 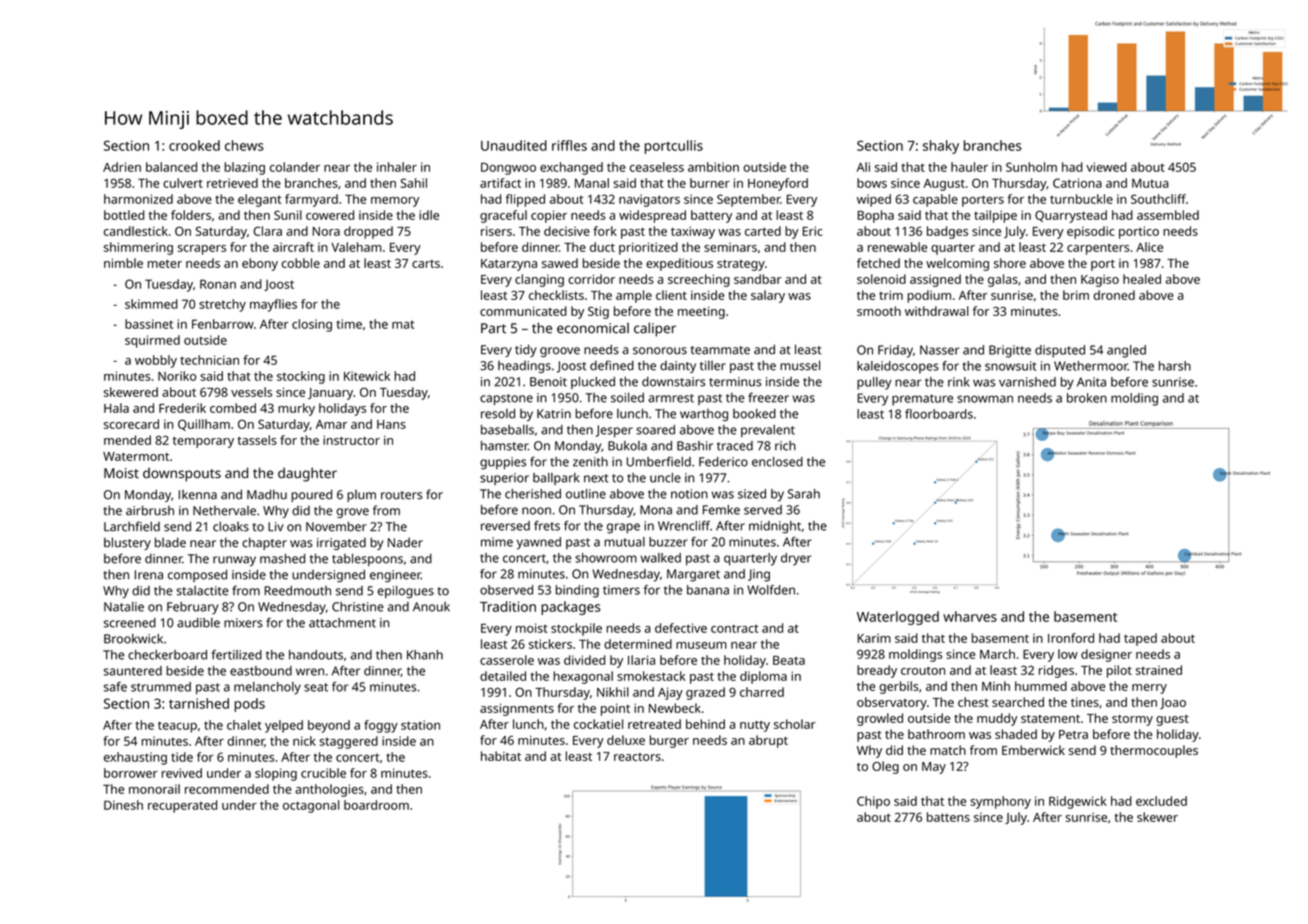 I want to click on Larchfield, so click(x=132, y=526).
